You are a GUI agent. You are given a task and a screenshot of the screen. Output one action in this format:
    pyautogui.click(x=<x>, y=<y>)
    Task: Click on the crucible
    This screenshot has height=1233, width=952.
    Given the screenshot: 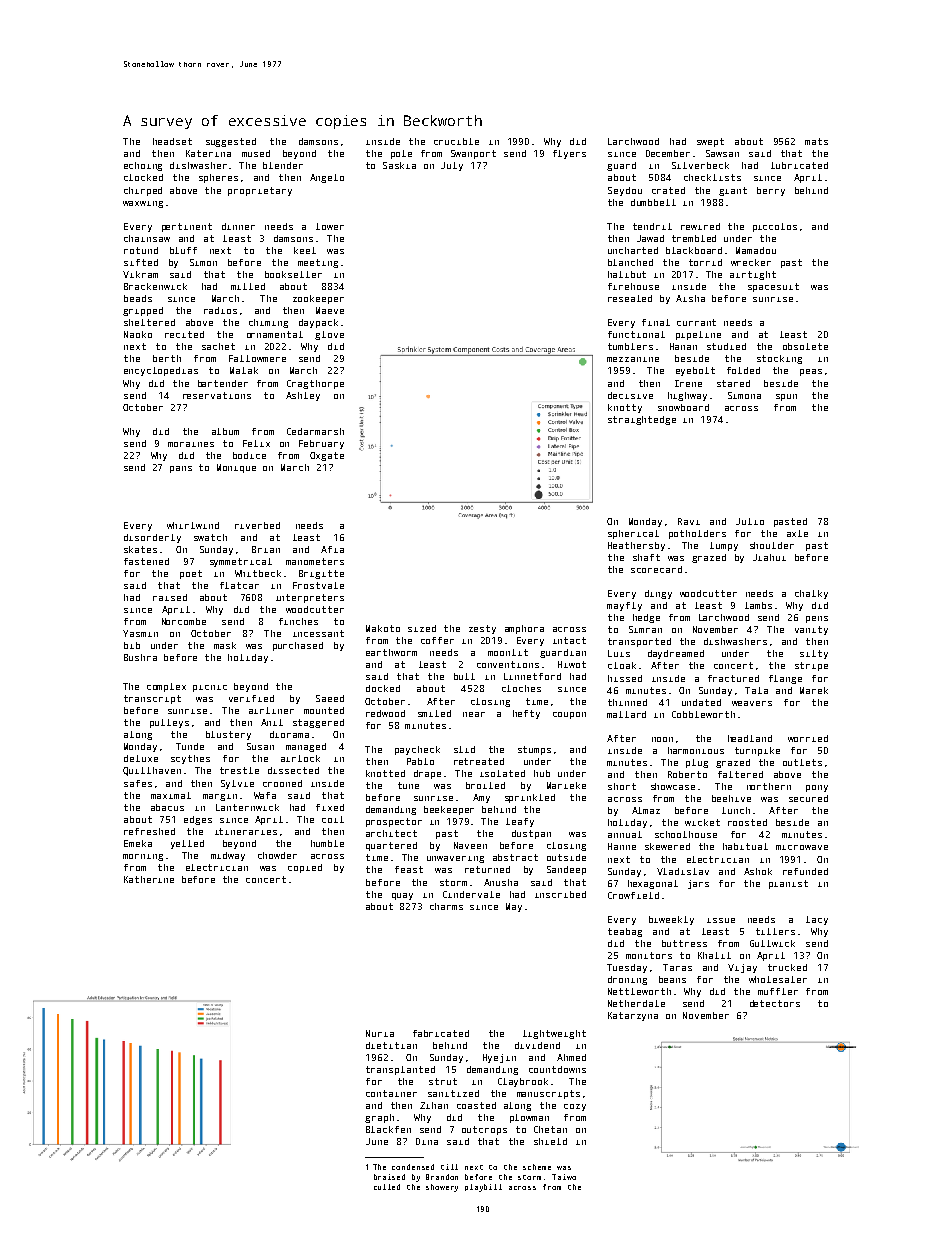 What is the action you would take?
    pyautogui.click(x=456, y=141)
